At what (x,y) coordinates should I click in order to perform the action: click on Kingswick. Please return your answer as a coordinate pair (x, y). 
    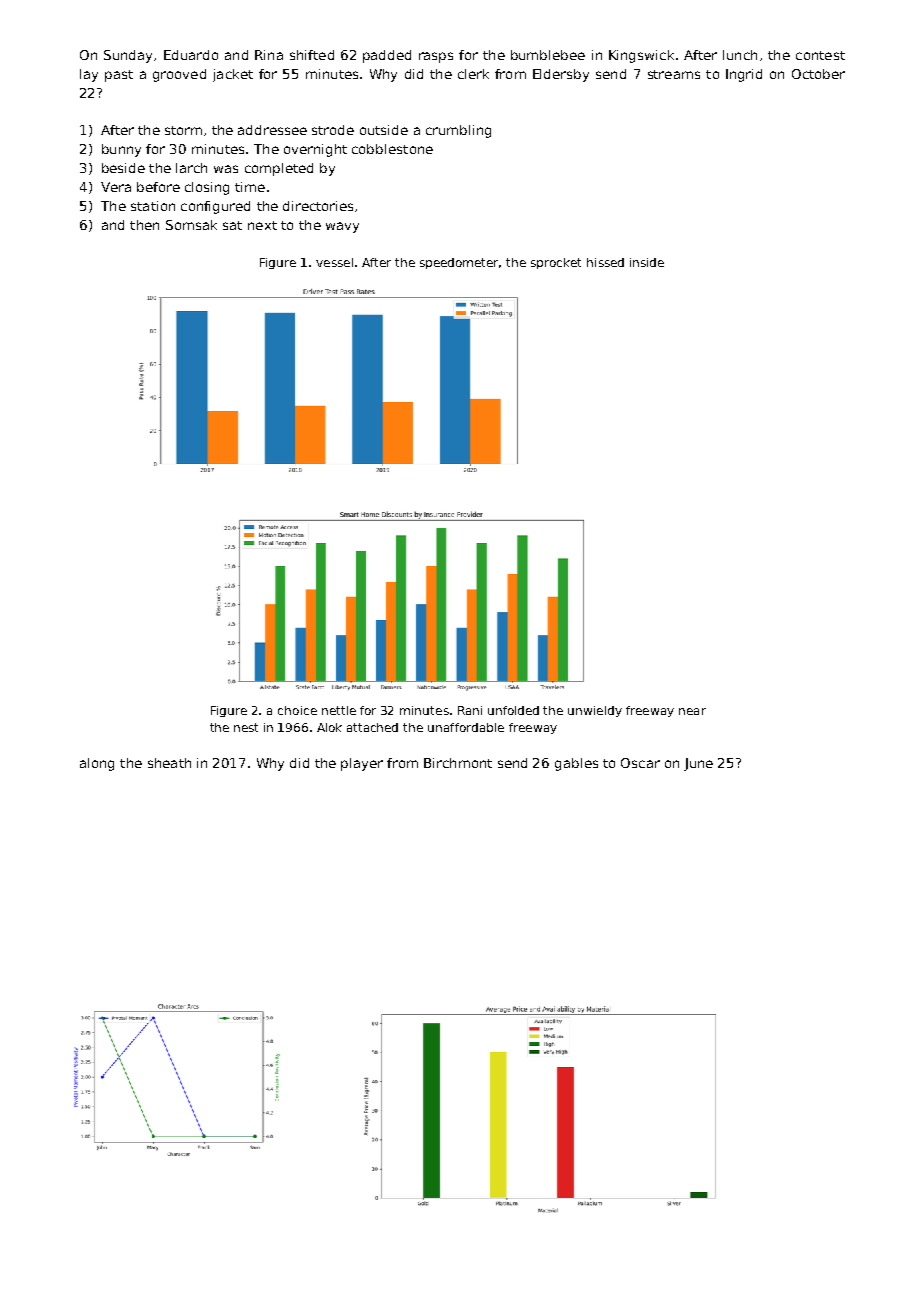
    Looking at the image, I should click on (641, 56).
